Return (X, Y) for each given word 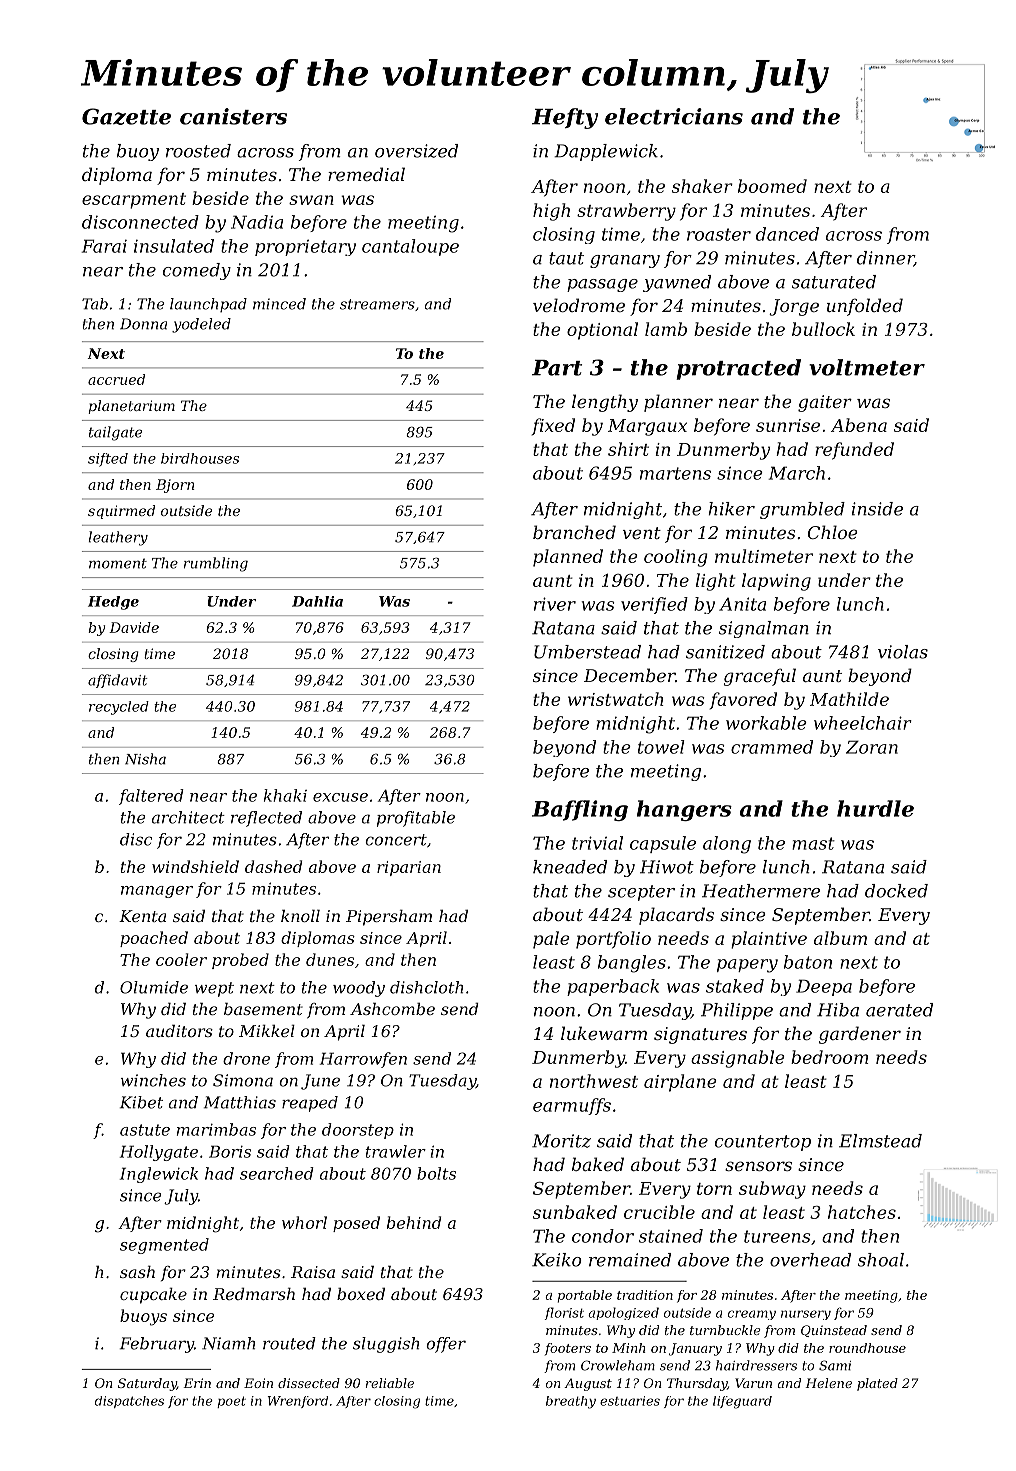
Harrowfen (363, 1060)
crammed (772, 747)
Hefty (565, 118)
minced (279, 304)
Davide (134, 627)
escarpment (134, 201)
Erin (197, 1383)
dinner (885, 259)
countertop (763, 1143)
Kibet (141, 1102)
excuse (340, 797)
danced (787, 234)
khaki (285, 795)
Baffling (580, 810)
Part (557, 368)
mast (813, 843)
